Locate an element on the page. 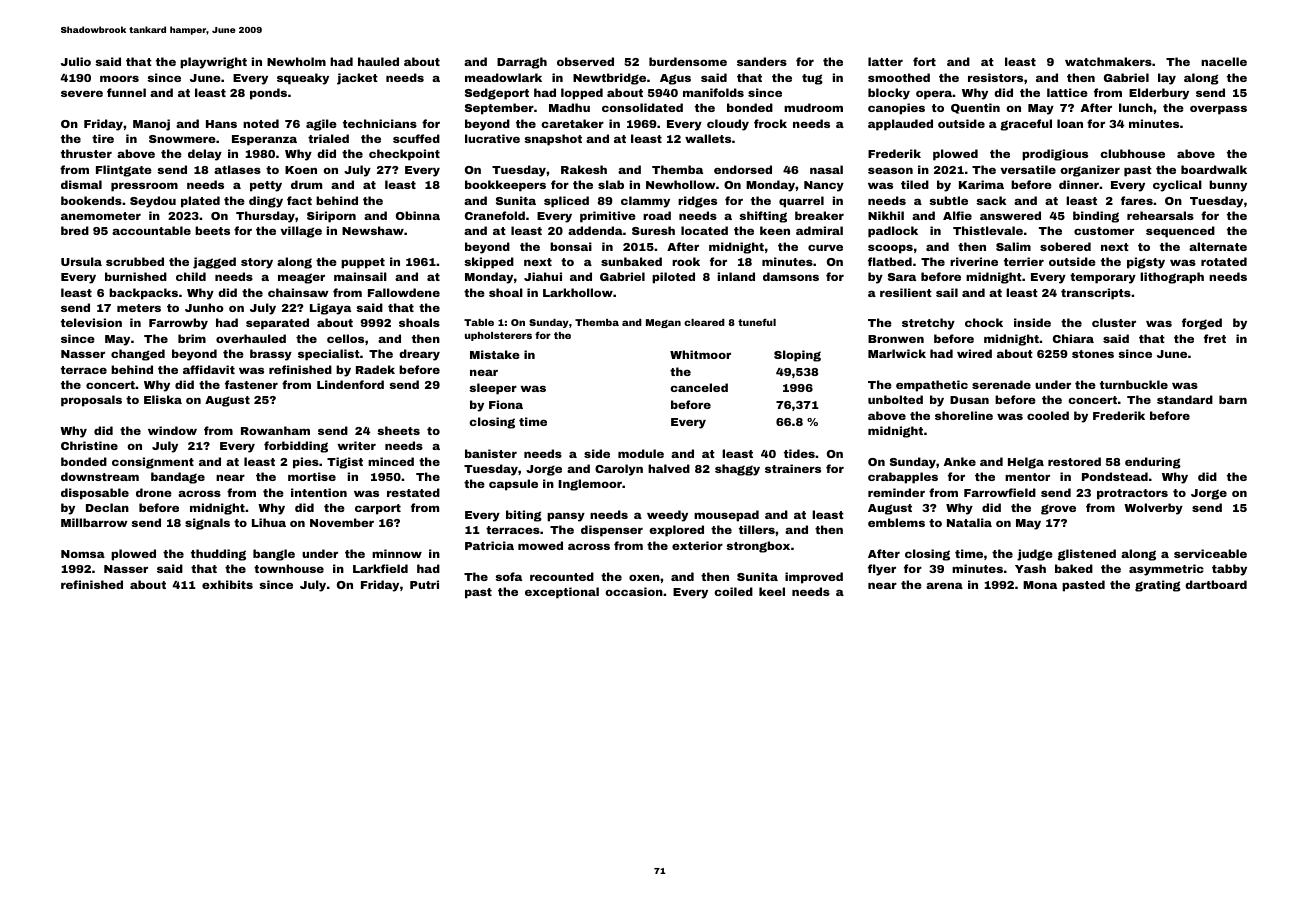 This page has width=1308, height=924. tire is located at coordinates (103, 138).
